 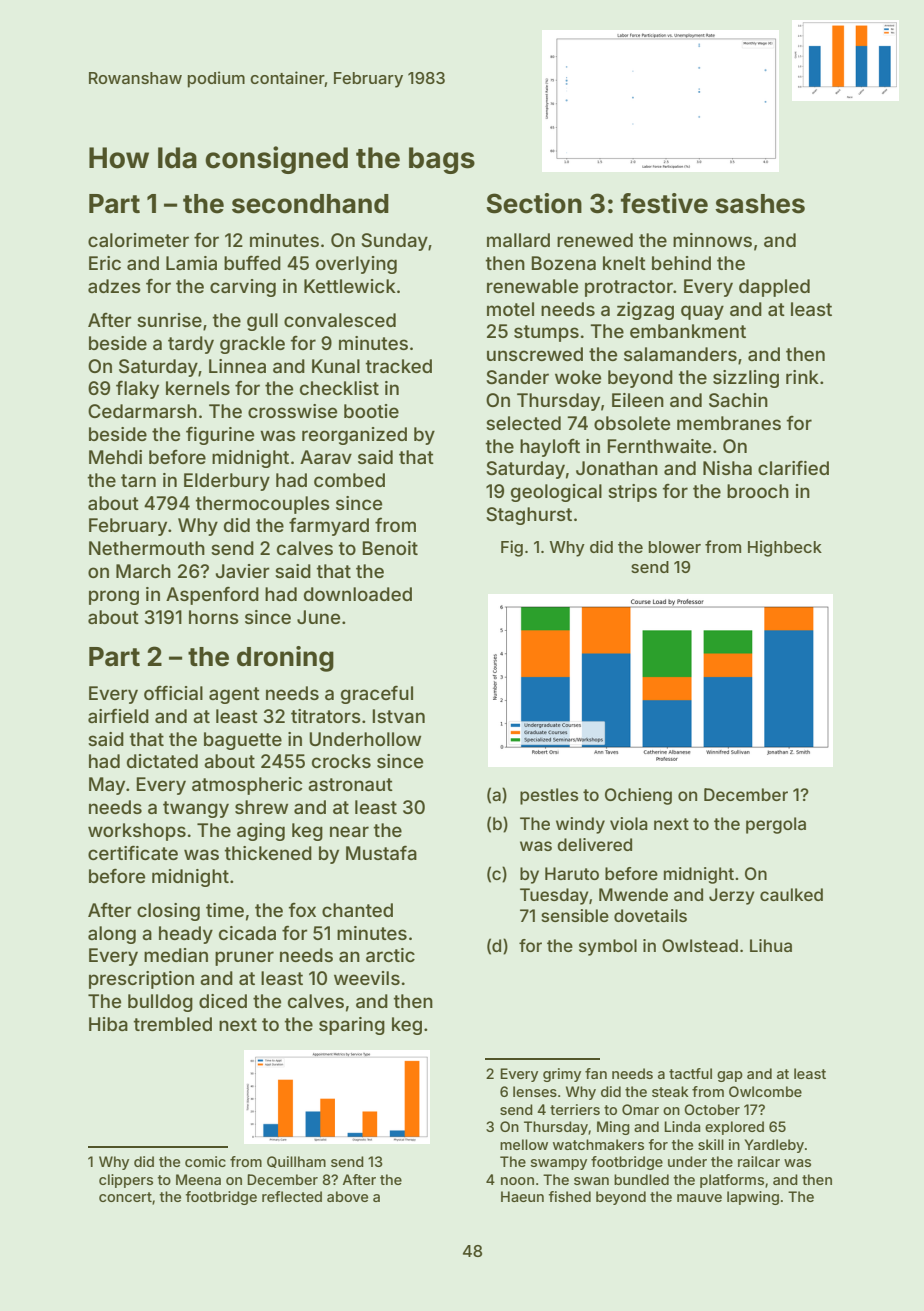 What do you see at coordinates (352, 1026) in the document?
I see `sparing` at bounding box center [352, 1026].
